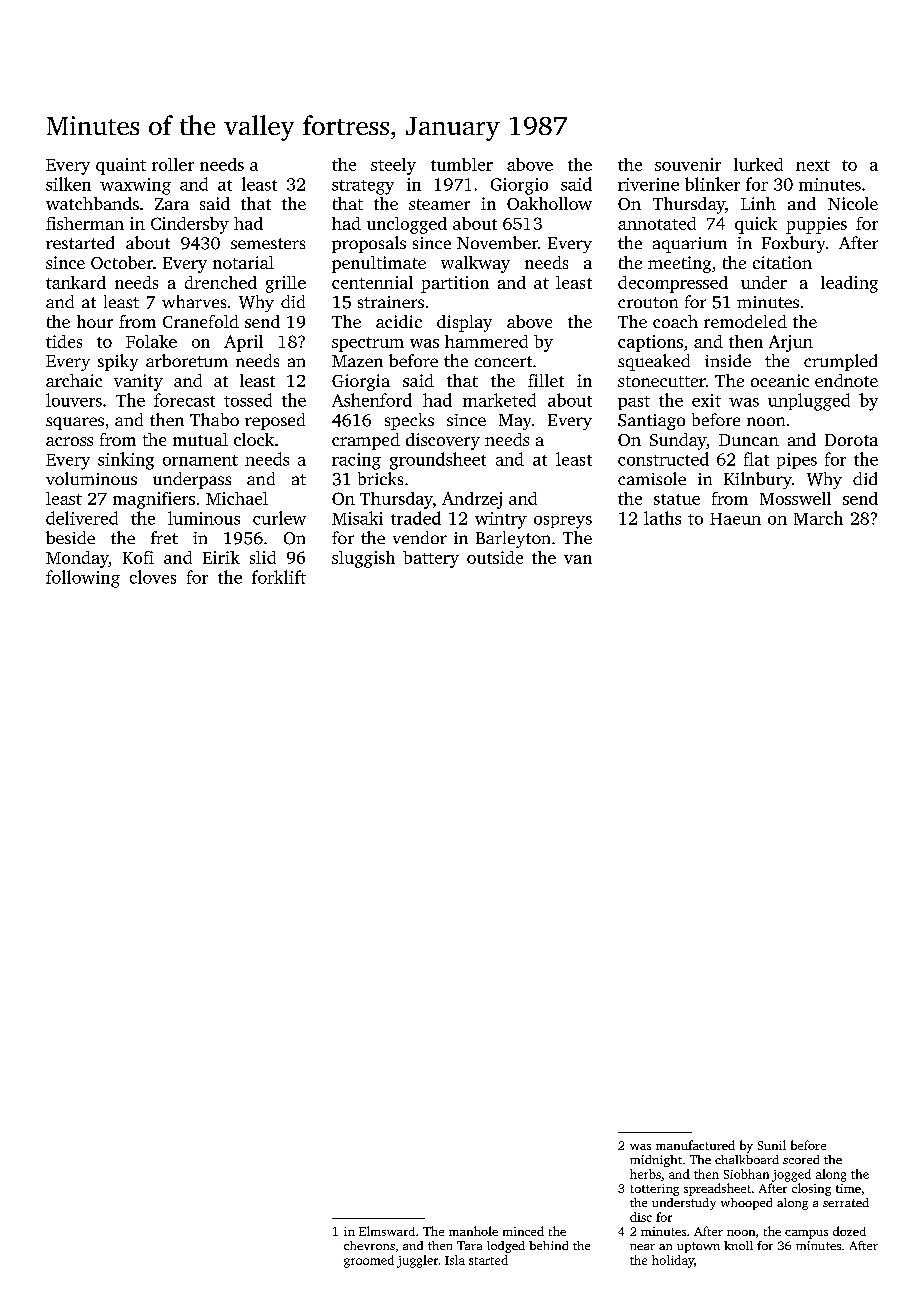  I want to click on groomed, so click(369, 1261).
